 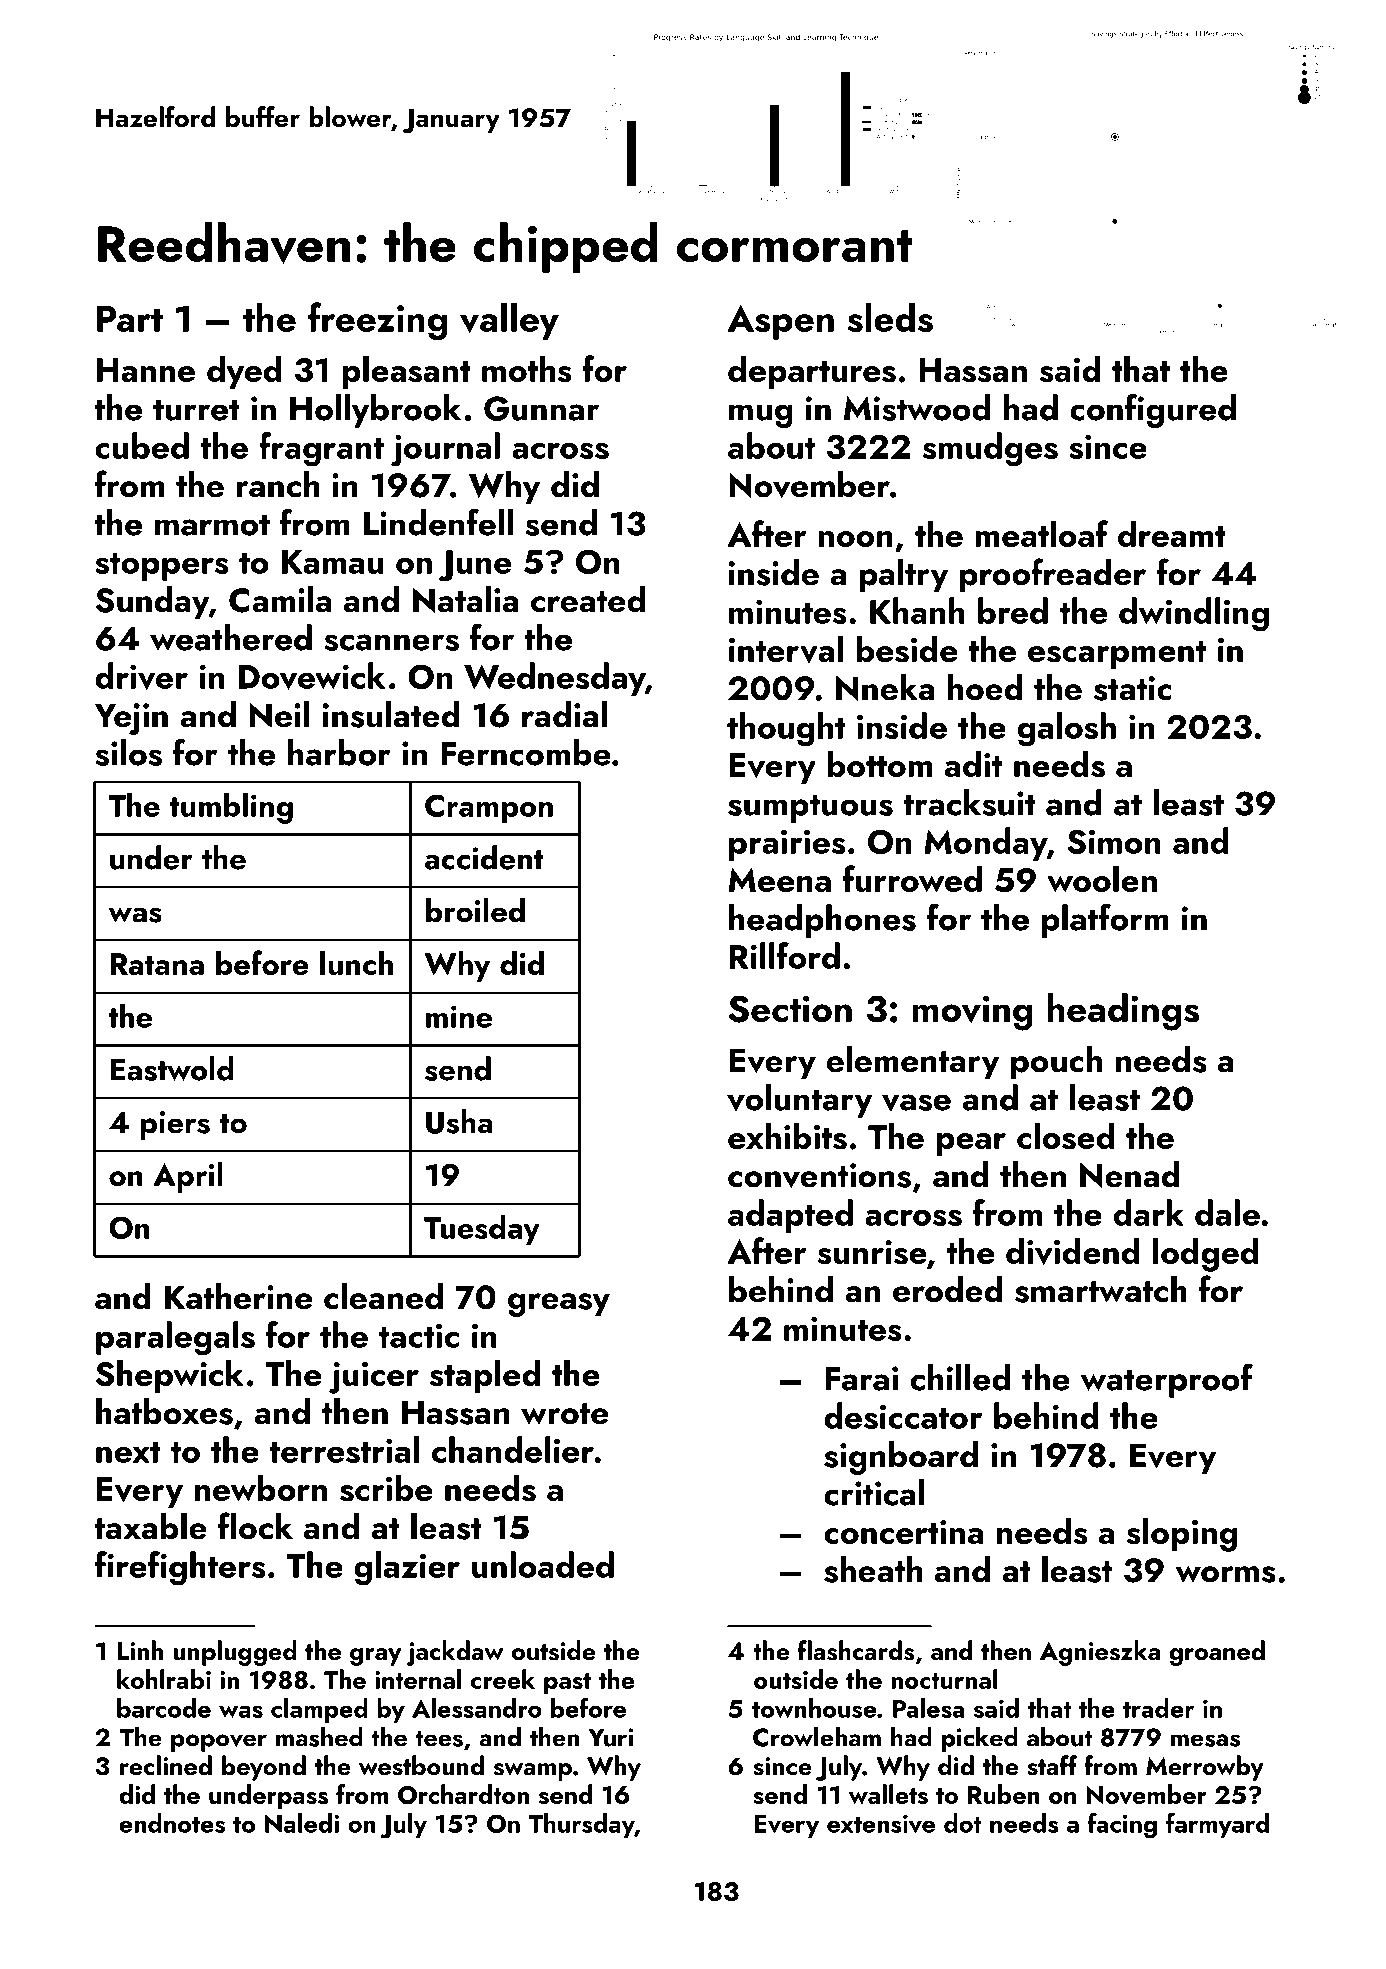 What do you see at coordinates (890, 317) in the page?
I see `sleds` at bounding box center [890, 317].
